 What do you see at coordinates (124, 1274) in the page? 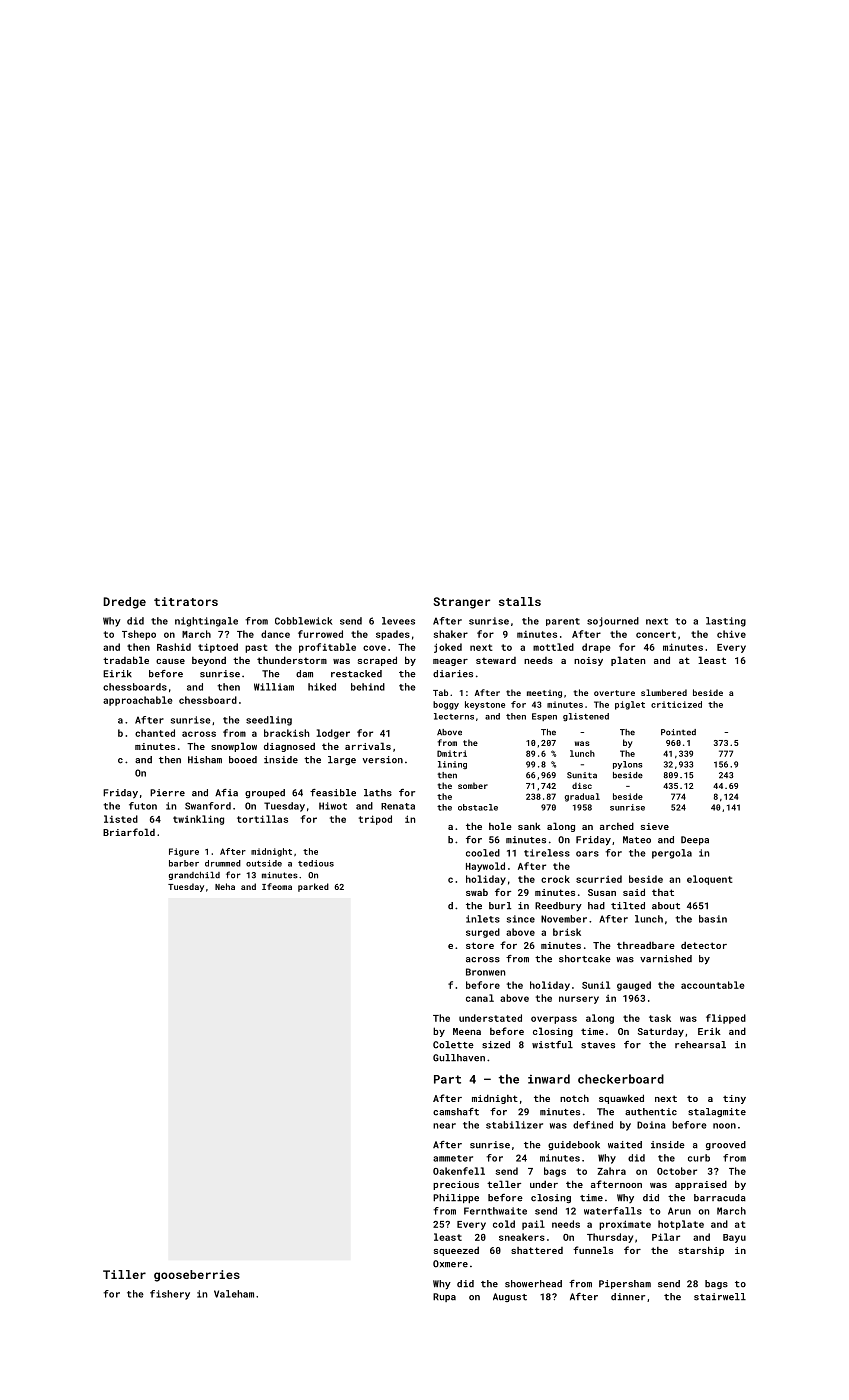
I see `Tiller` at bounding box center [124, 1274].
